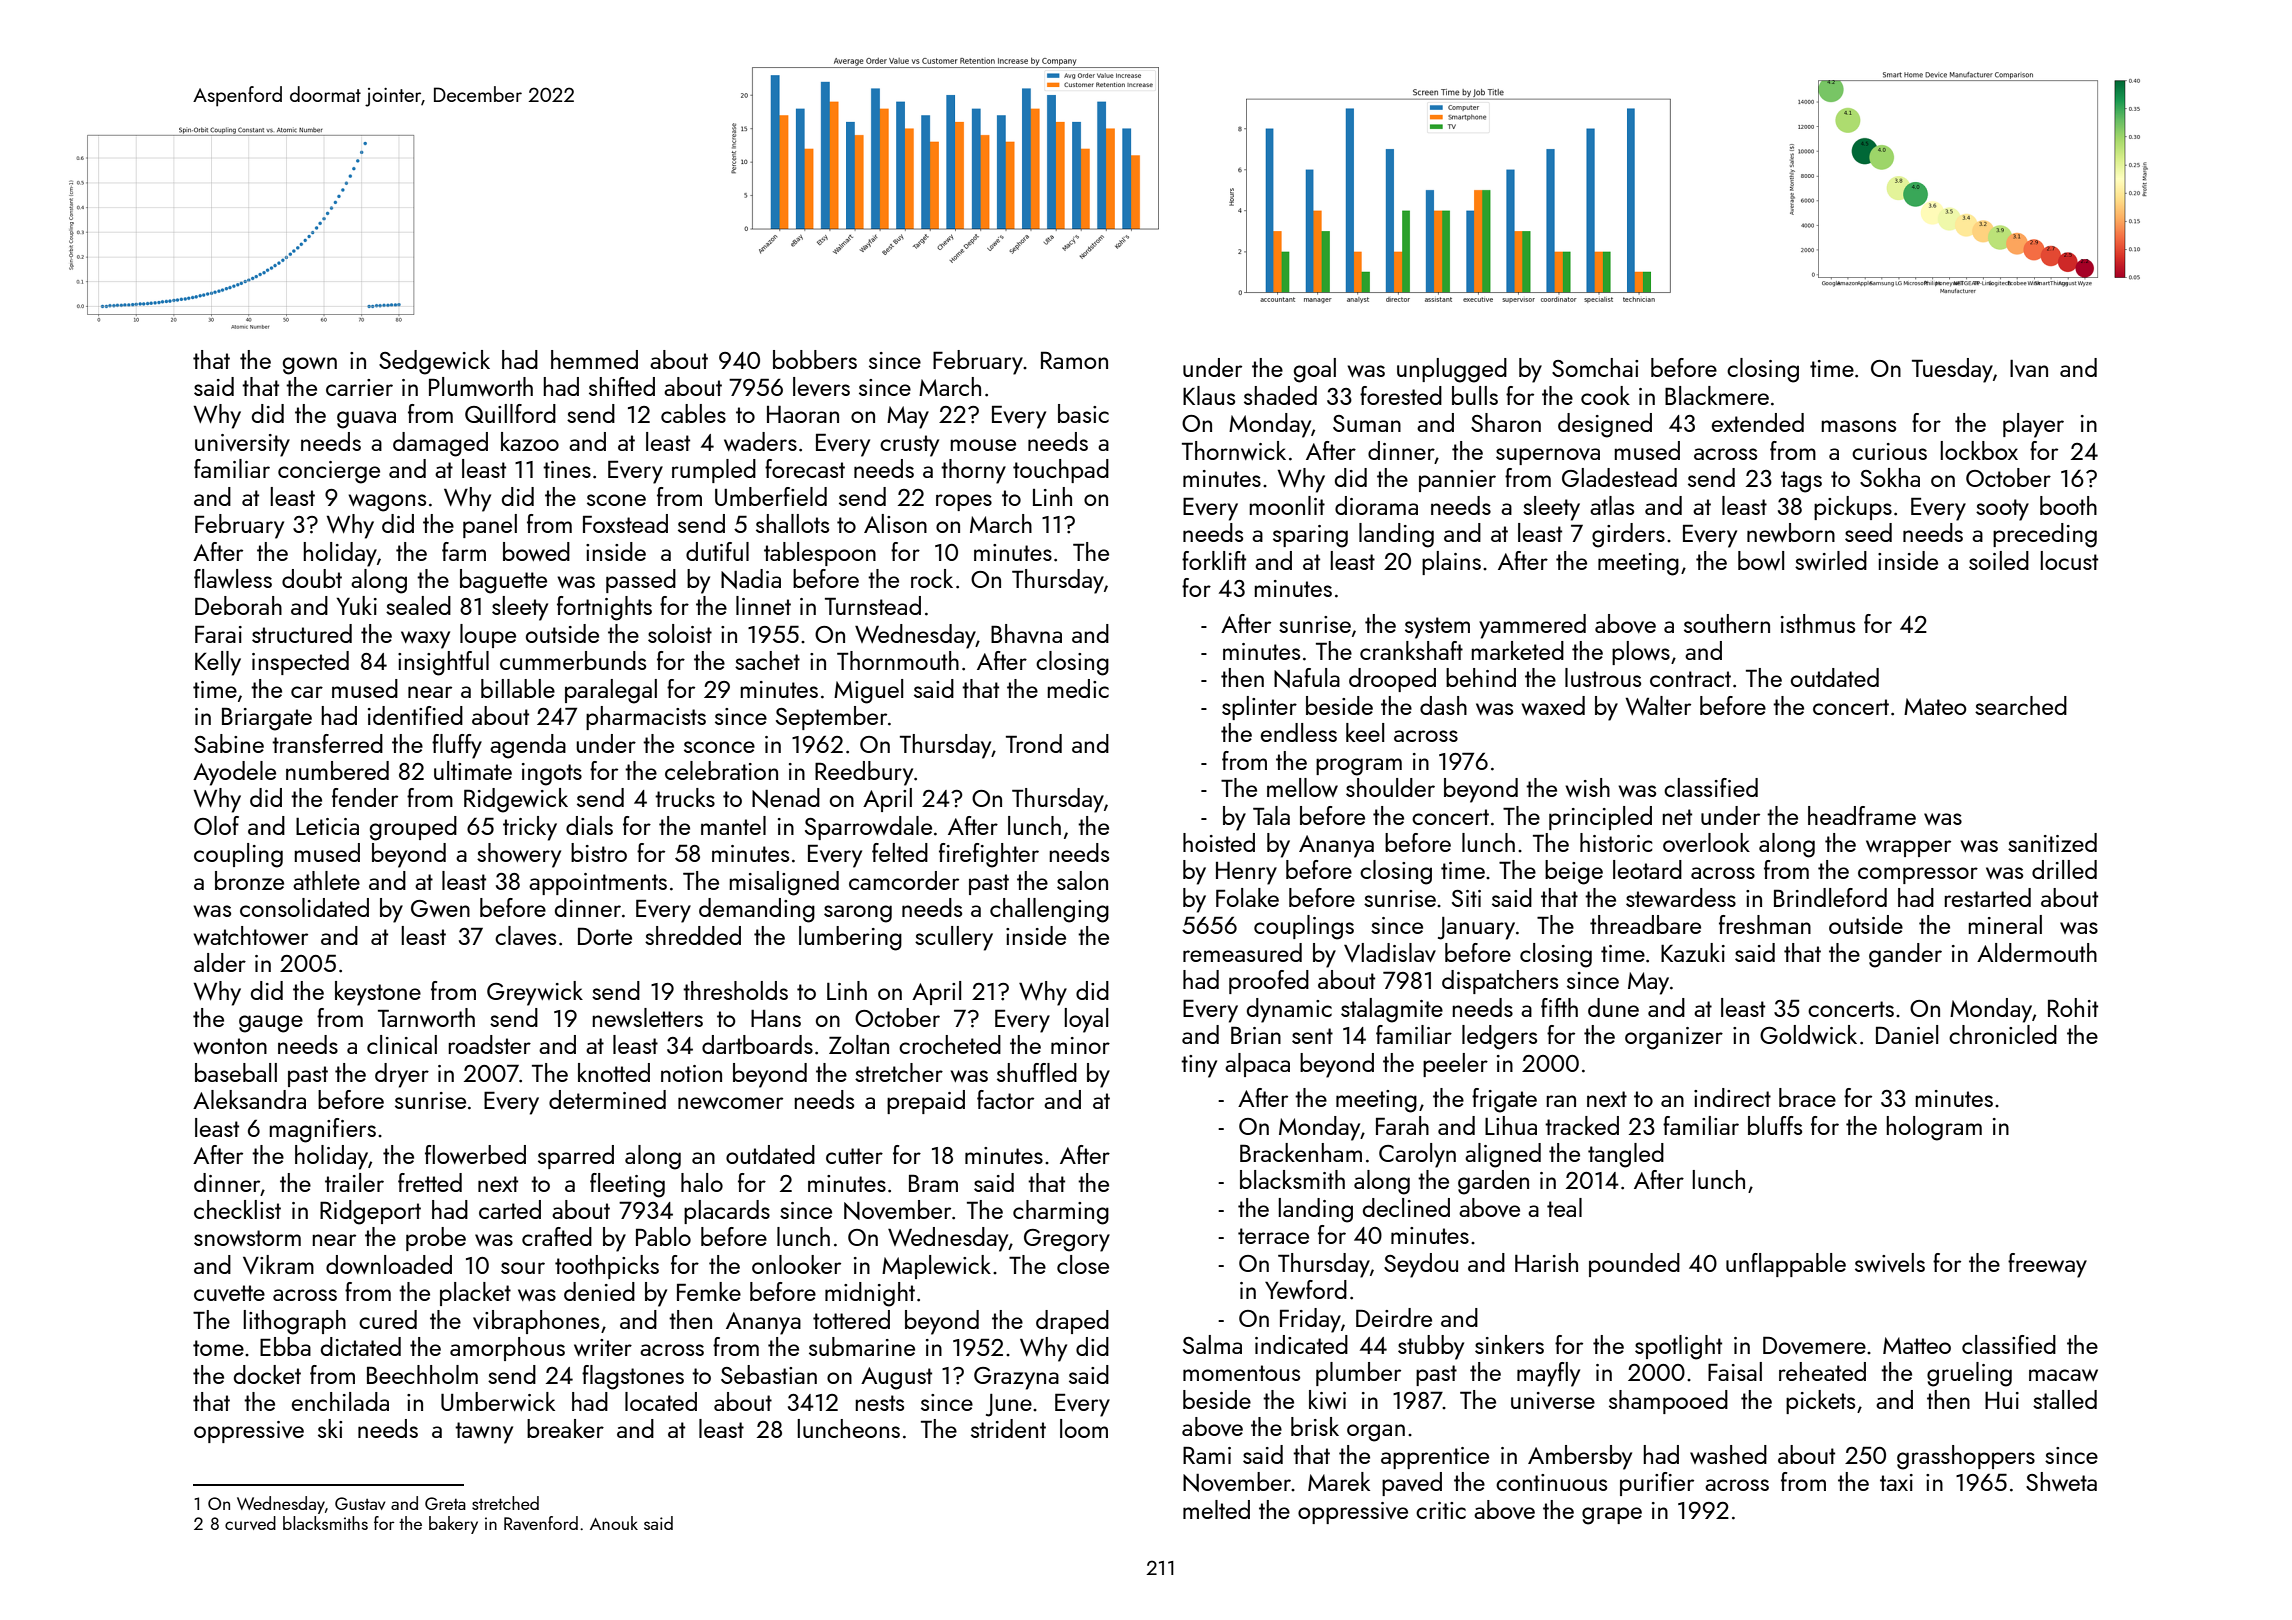 This document has height=1620, width=2292. I want to click on basic, so click(1083, 413).
